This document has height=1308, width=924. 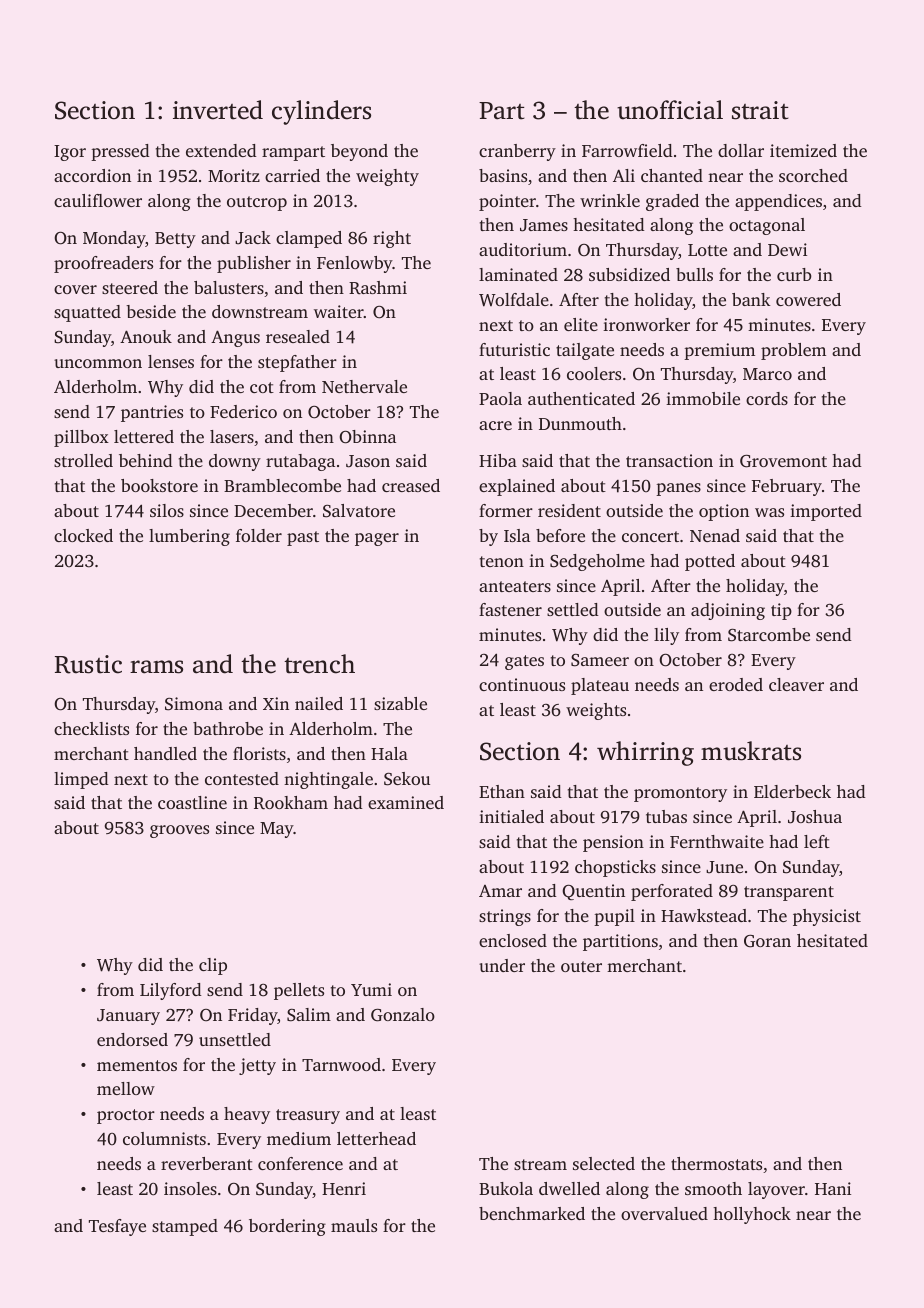 What do you see at coordinates (98, 200) in the document?
I see `cauliflower` at bounding box center [98, 200].
